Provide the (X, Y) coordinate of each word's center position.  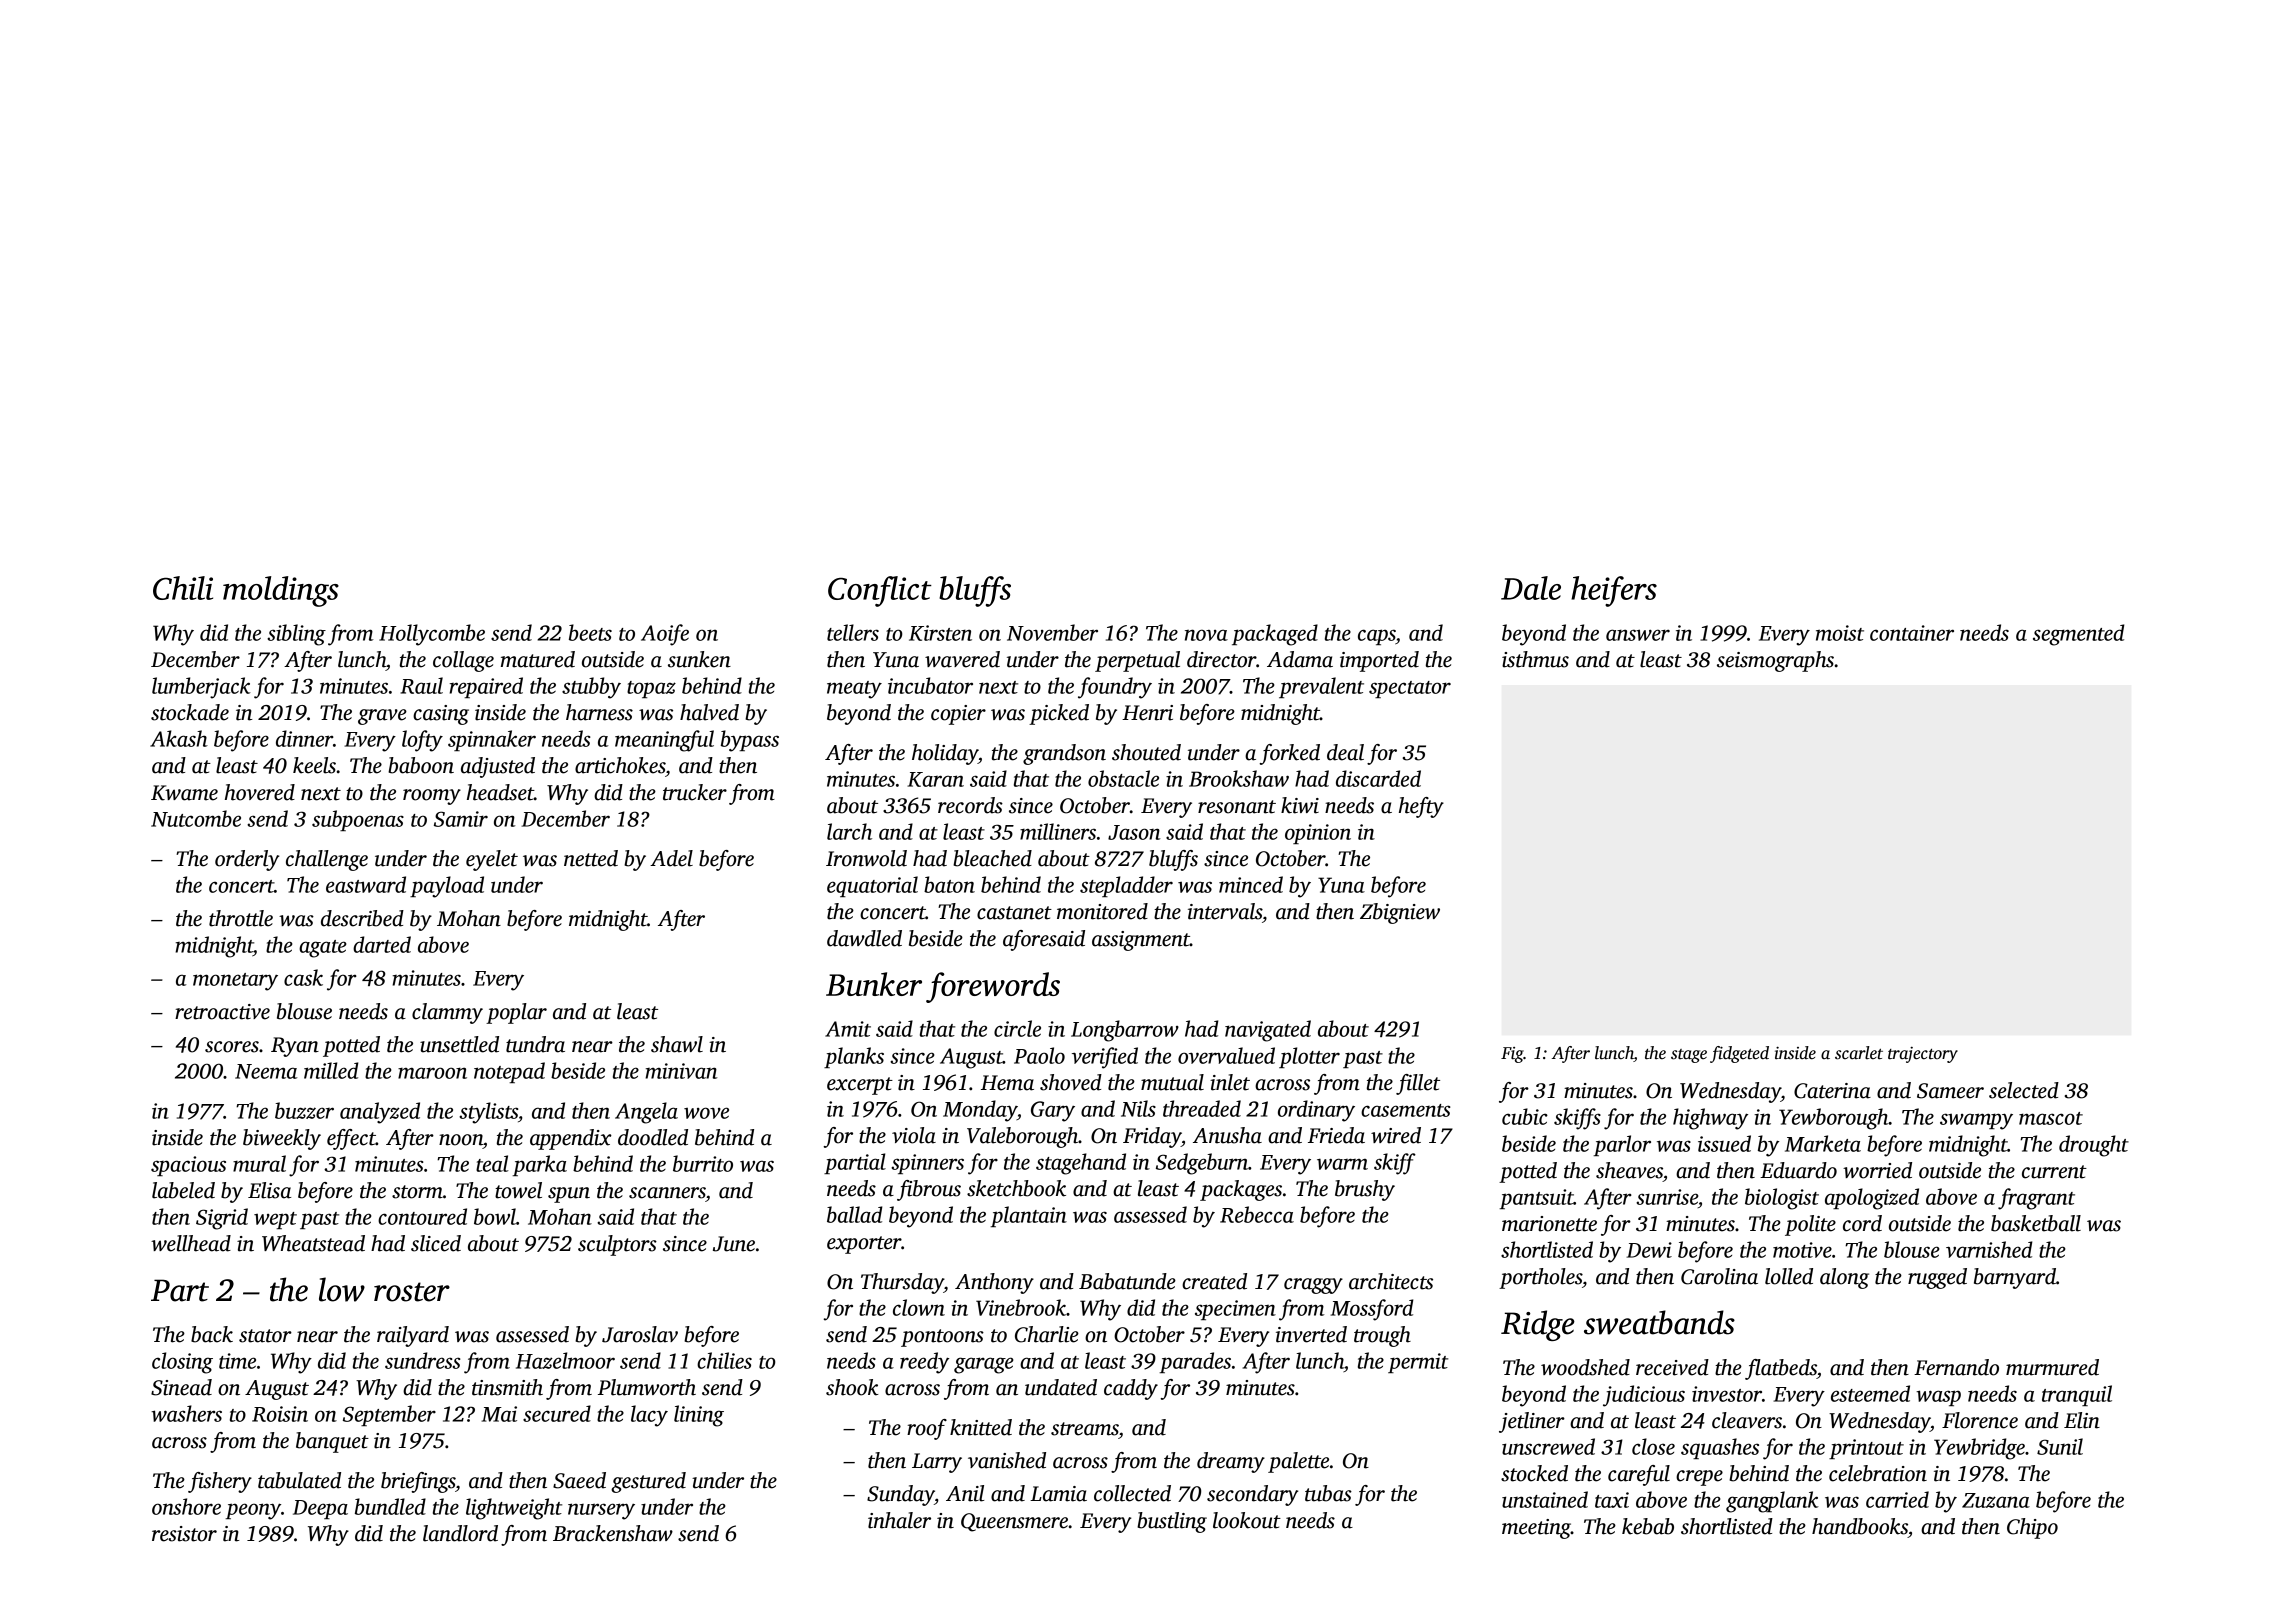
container (1912, 633)
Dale (1531, 588)
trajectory (1923, 1055)
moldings (281, 591)
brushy (1365, 1190)
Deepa (320, 1509)
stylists (488, 1113)
